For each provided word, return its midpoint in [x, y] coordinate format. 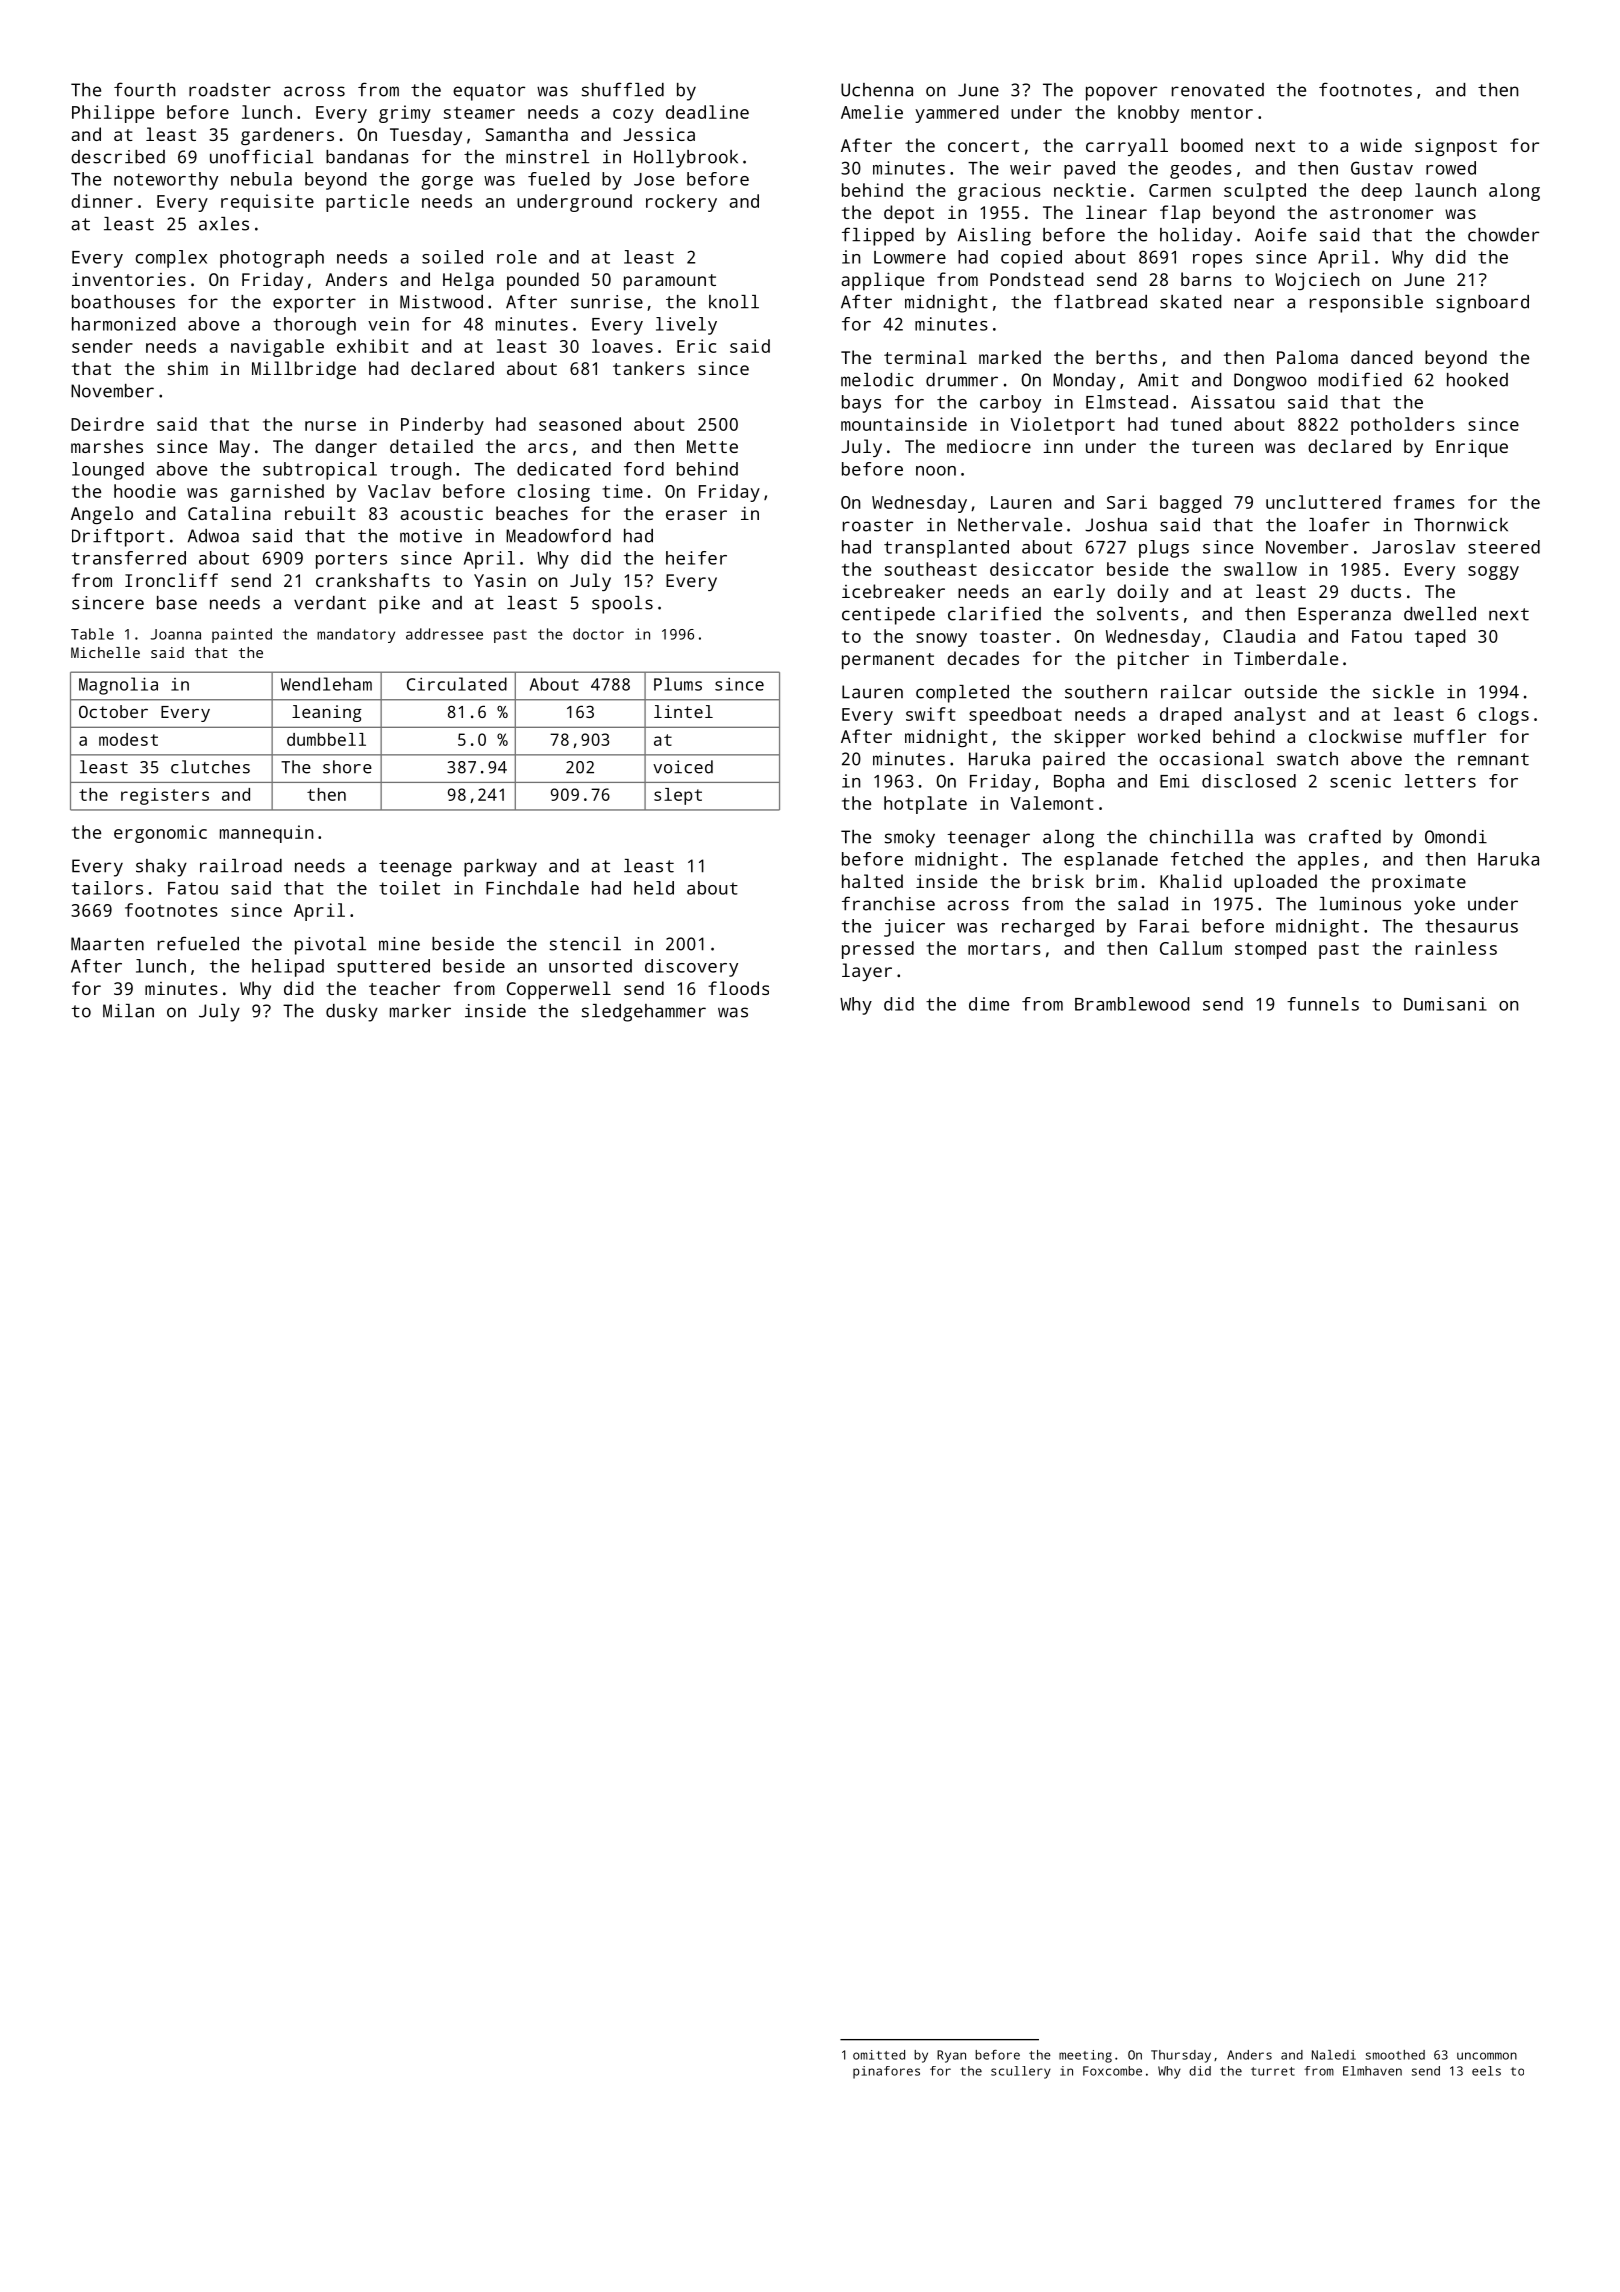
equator [489, 92]
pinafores [886, 2072]
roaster [878, 525]
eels [1486, 2071]
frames [1424, 502]
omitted [879, 2055]
